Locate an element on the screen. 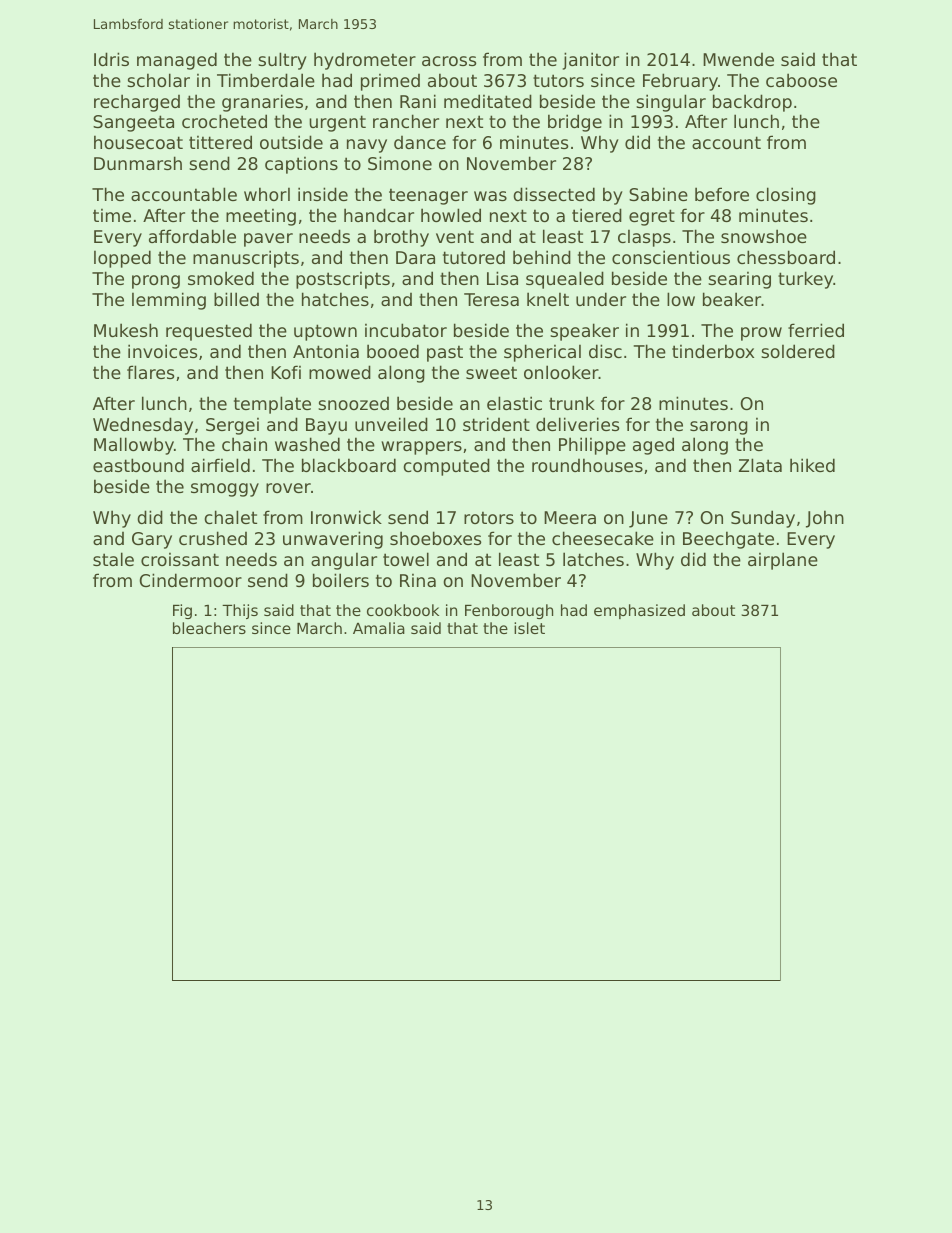  bridge is located at coordinates (575, 123).
